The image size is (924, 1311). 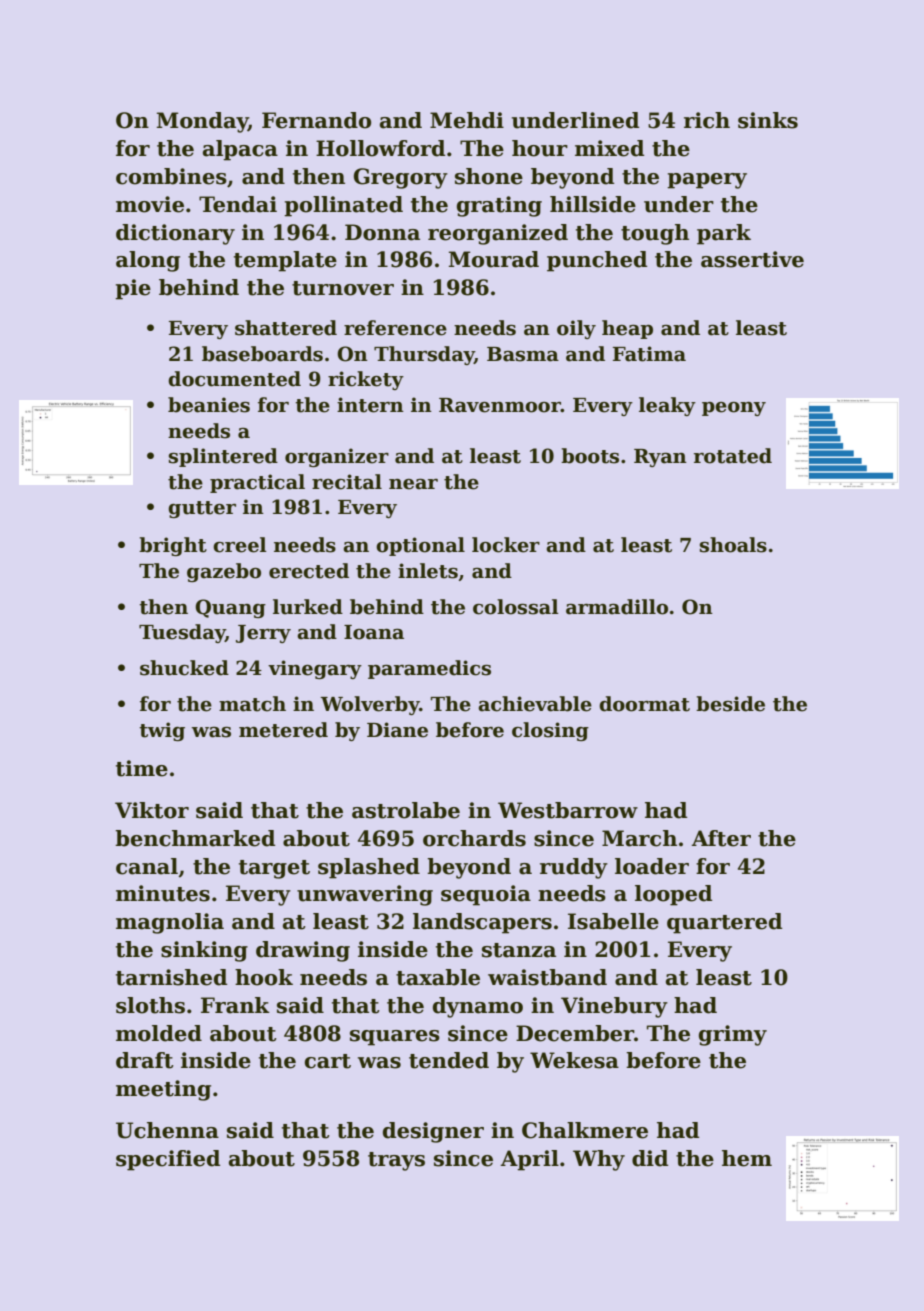 What do you see at coordinates (467, 120) in the screenshot?
I see `Mehdi` at bounding box center [467, 120].
